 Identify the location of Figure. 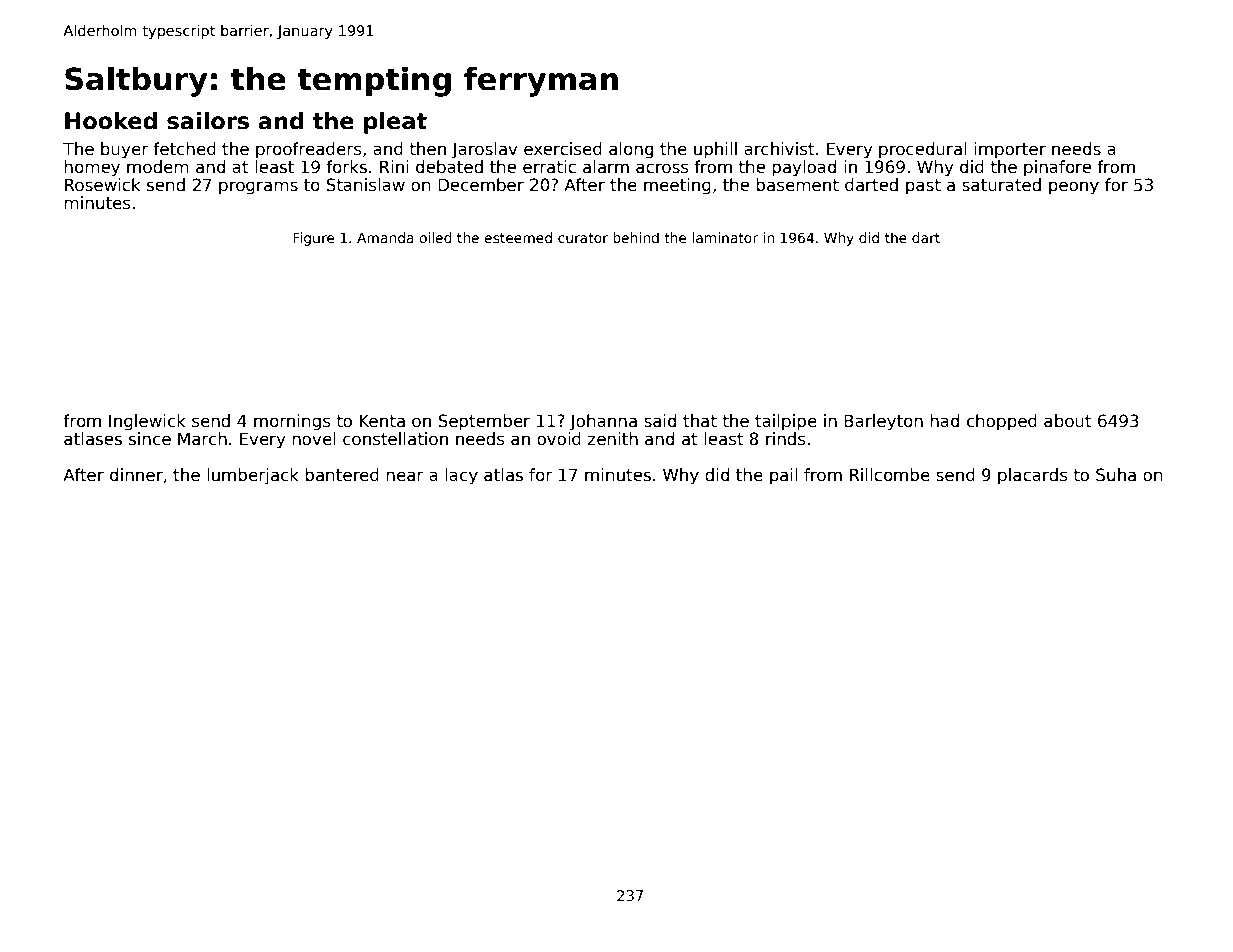
(313, 239).
